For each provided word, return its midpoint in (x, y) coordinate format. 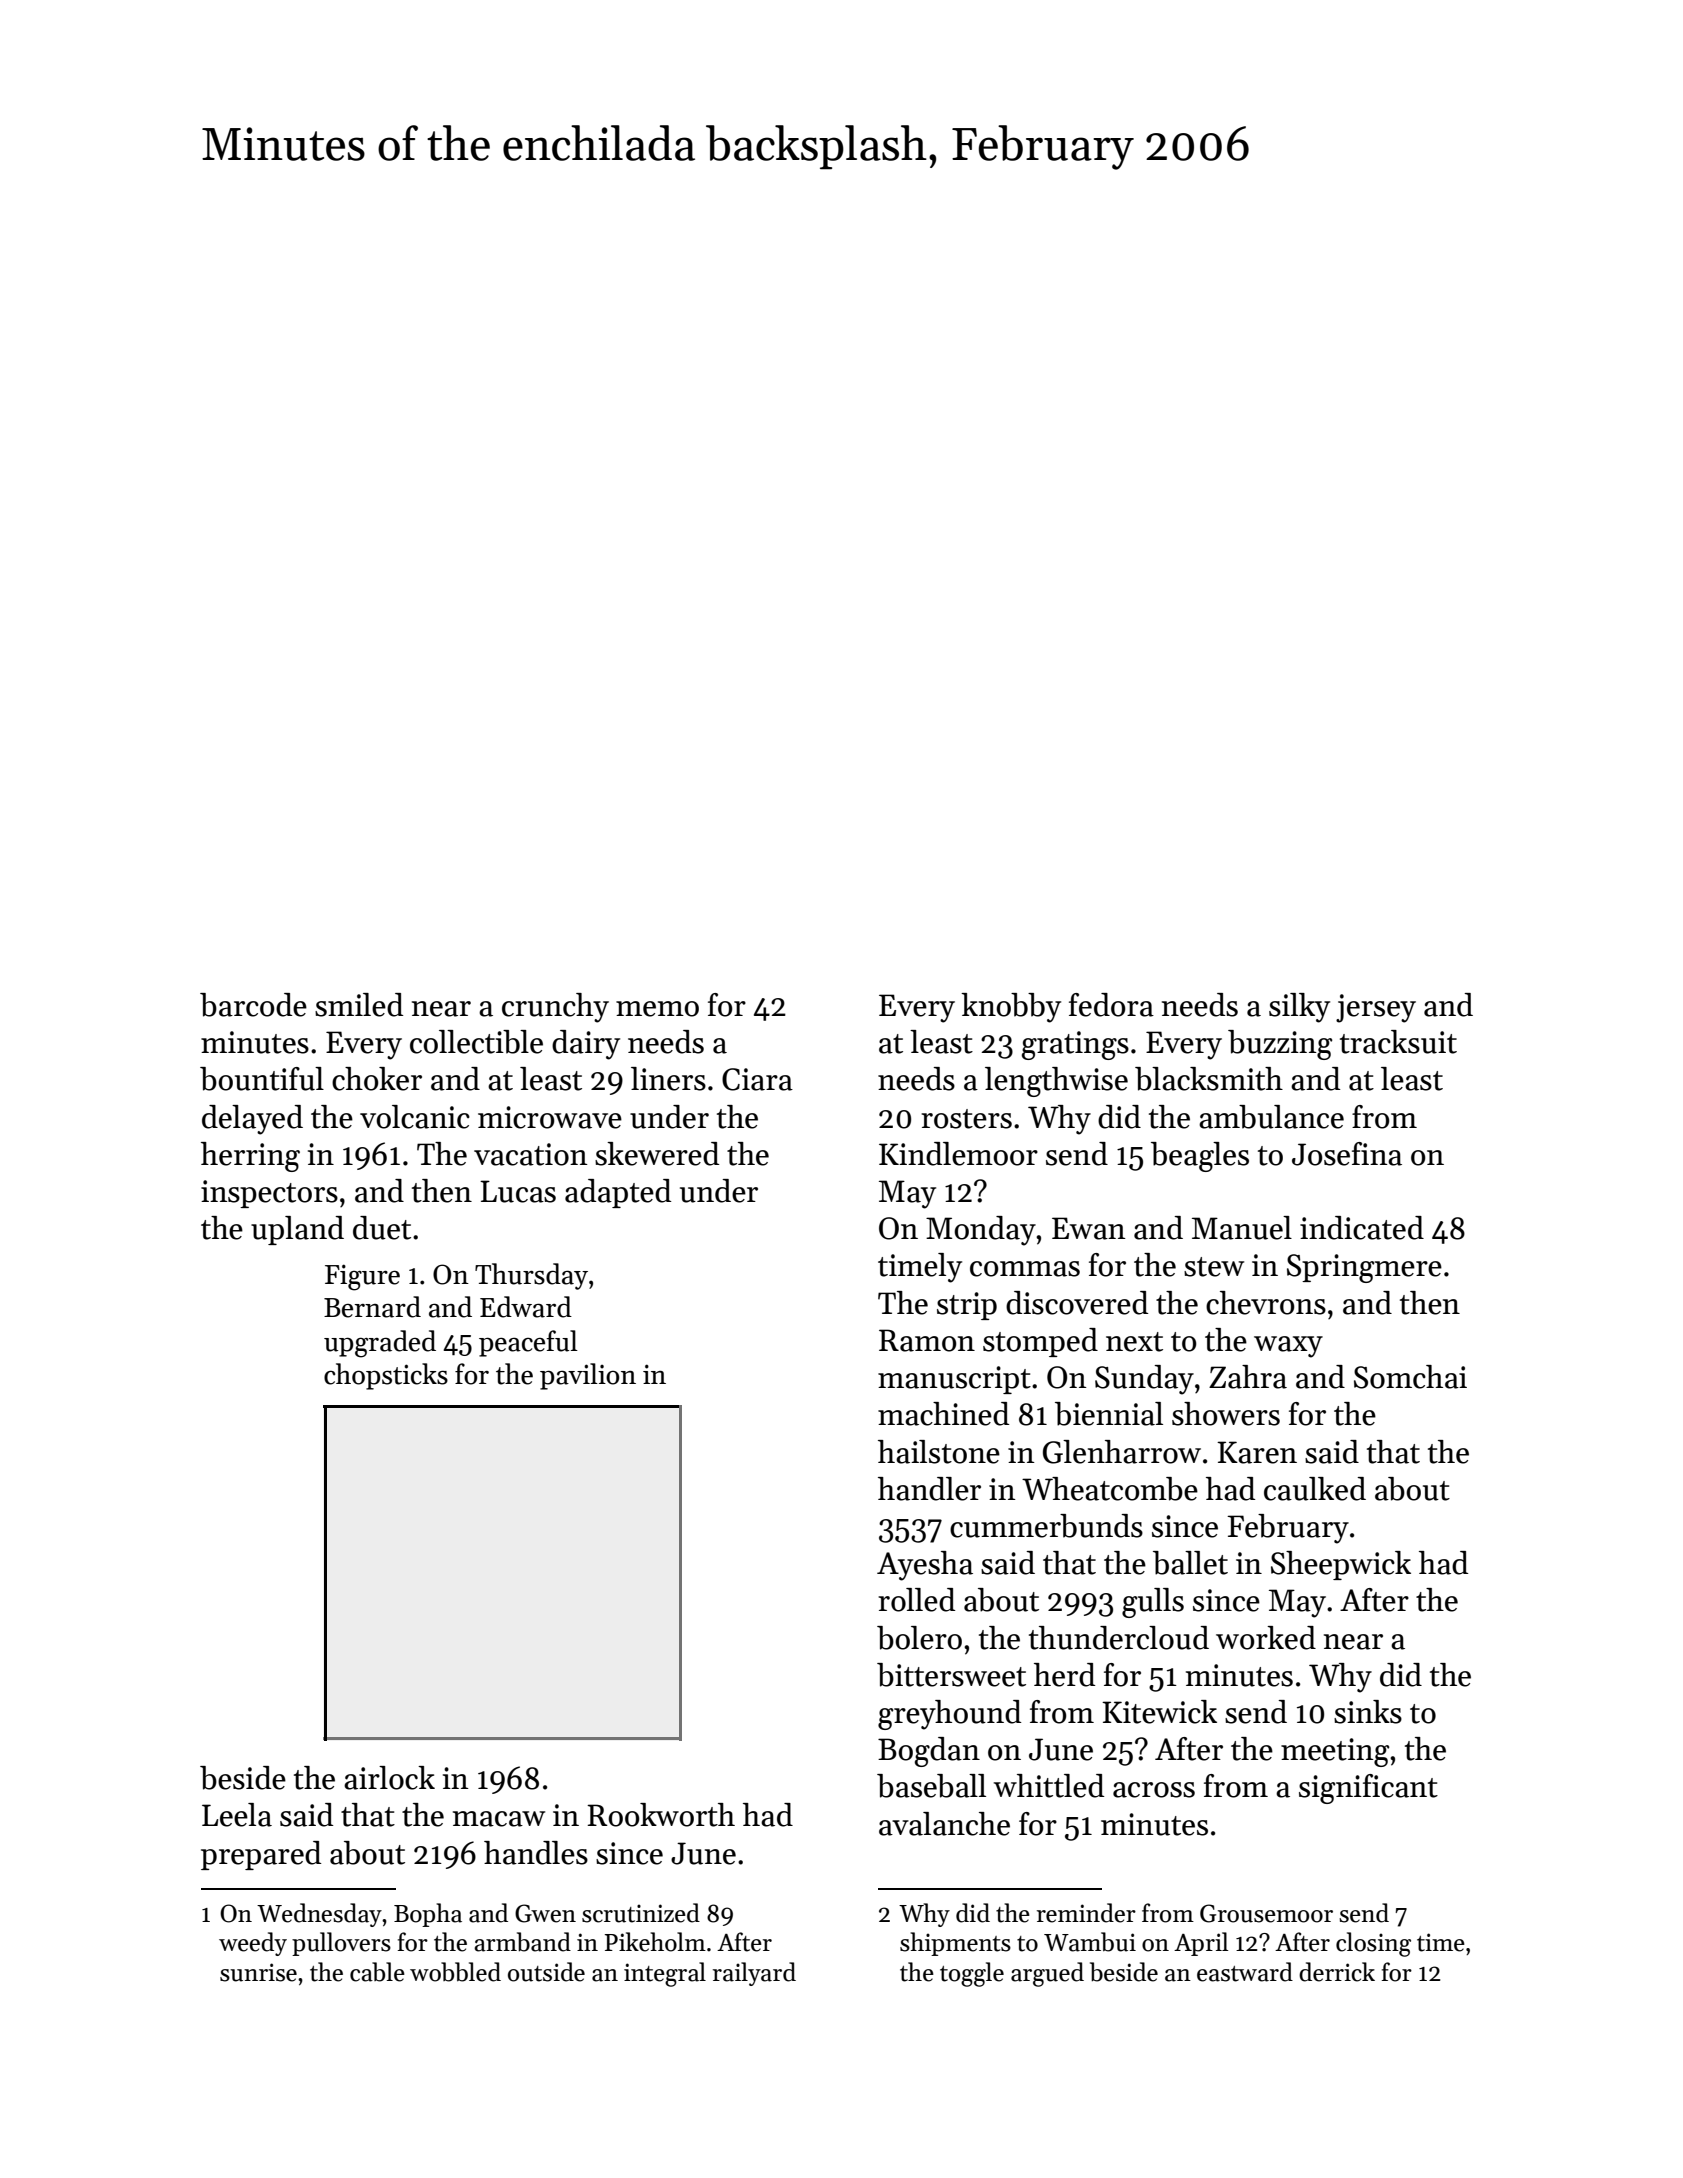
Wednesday (319, 1915)
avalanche (944, 1824)
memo (657, 1009)
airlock (389, 1778)
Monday (981, 1231)
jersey (1376, 1008)
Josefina (1347, 1154)
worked (1266, 1638)
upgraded (380, 1344)
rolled (916, 1600)
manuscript (954, 1380)
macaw (499, 1819)
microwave (550, 1117)
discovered (1077, 1303)
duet (382, 1228)
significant (1368, 1789)
